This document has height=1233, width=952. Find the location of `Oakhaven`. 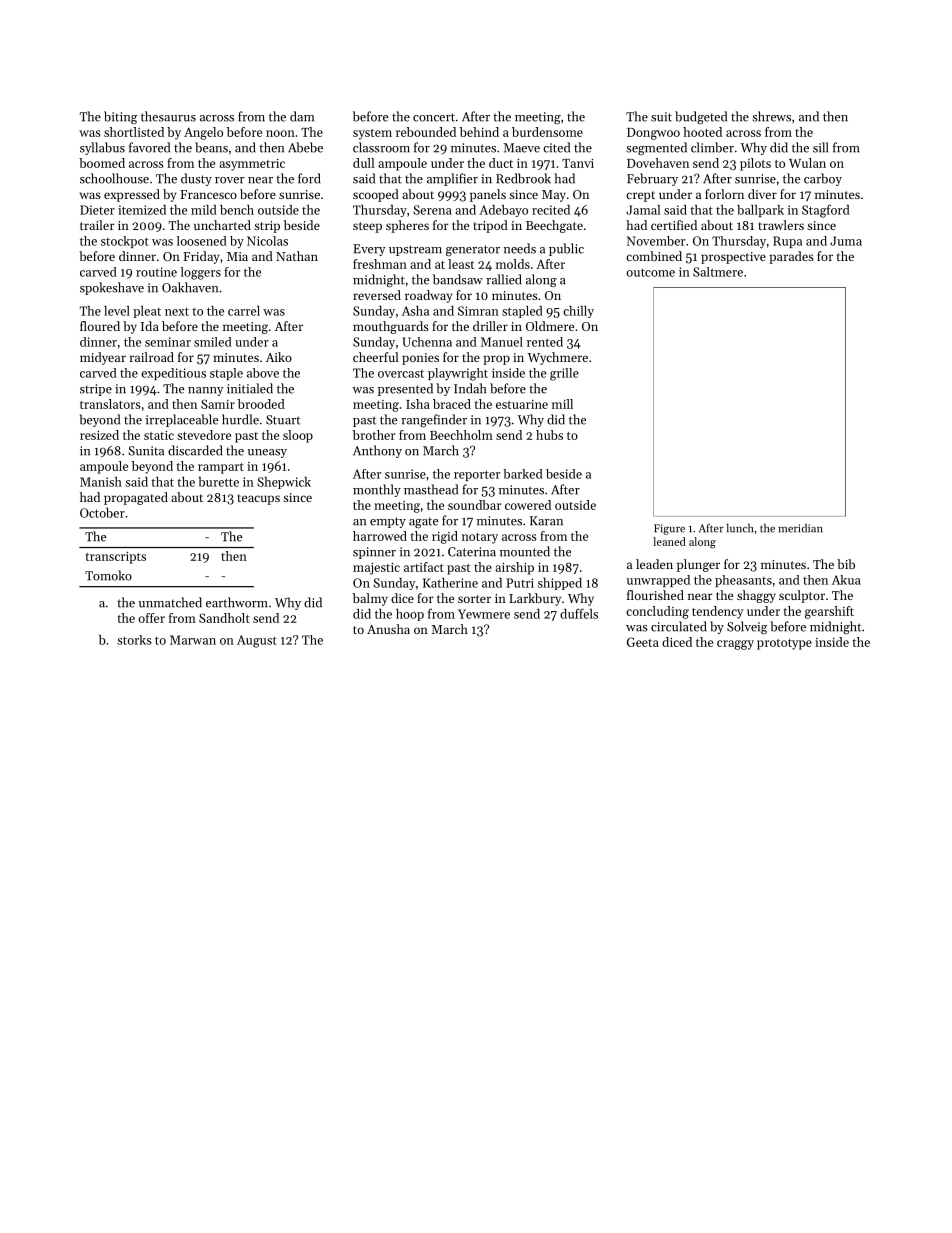

Oakhaven is located at coordinates (190, 287).
